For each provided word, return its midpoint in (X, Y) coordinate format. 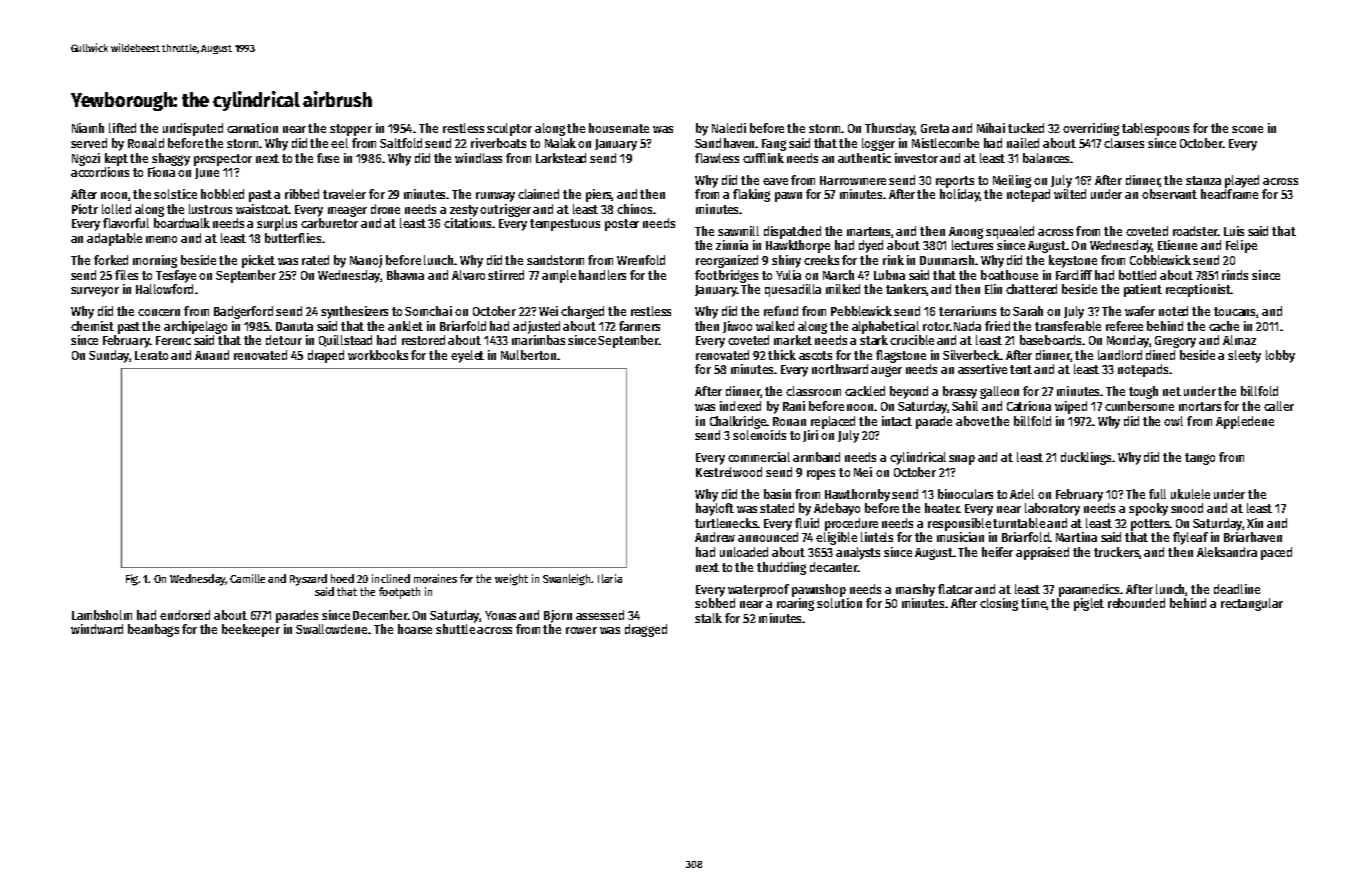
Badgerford (243, 312)
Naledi (729, 128)
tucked (1026, 128)
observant (1169, 194)
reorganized (727, 261)
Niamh (88, 128)
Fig (132, 580)
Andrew (715, 537)
